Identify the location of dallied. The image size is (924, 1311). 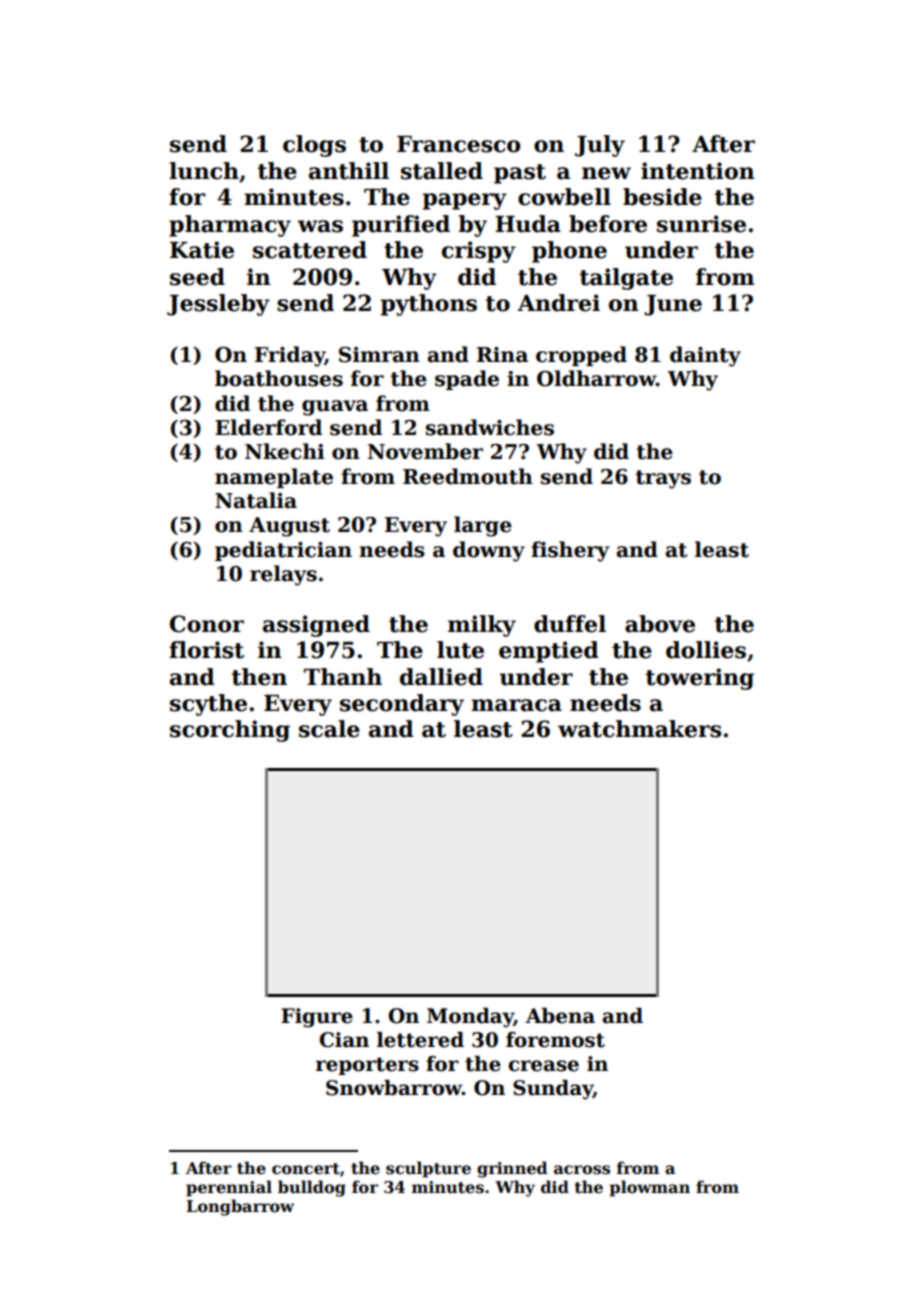
(441, 677).
